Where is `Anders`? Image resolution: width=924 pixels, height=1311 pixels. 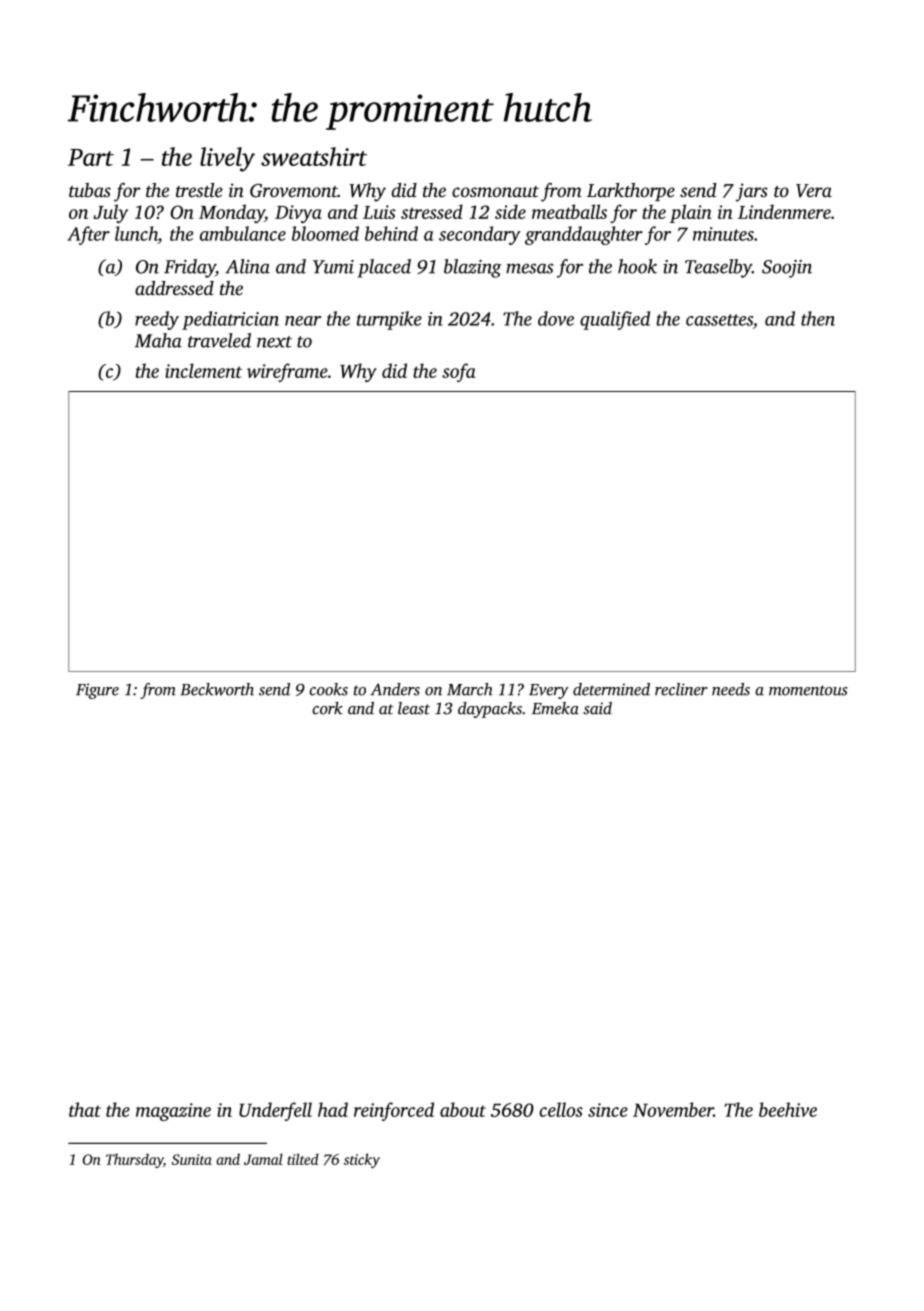 Anders is located at coordinates (395, 689).
